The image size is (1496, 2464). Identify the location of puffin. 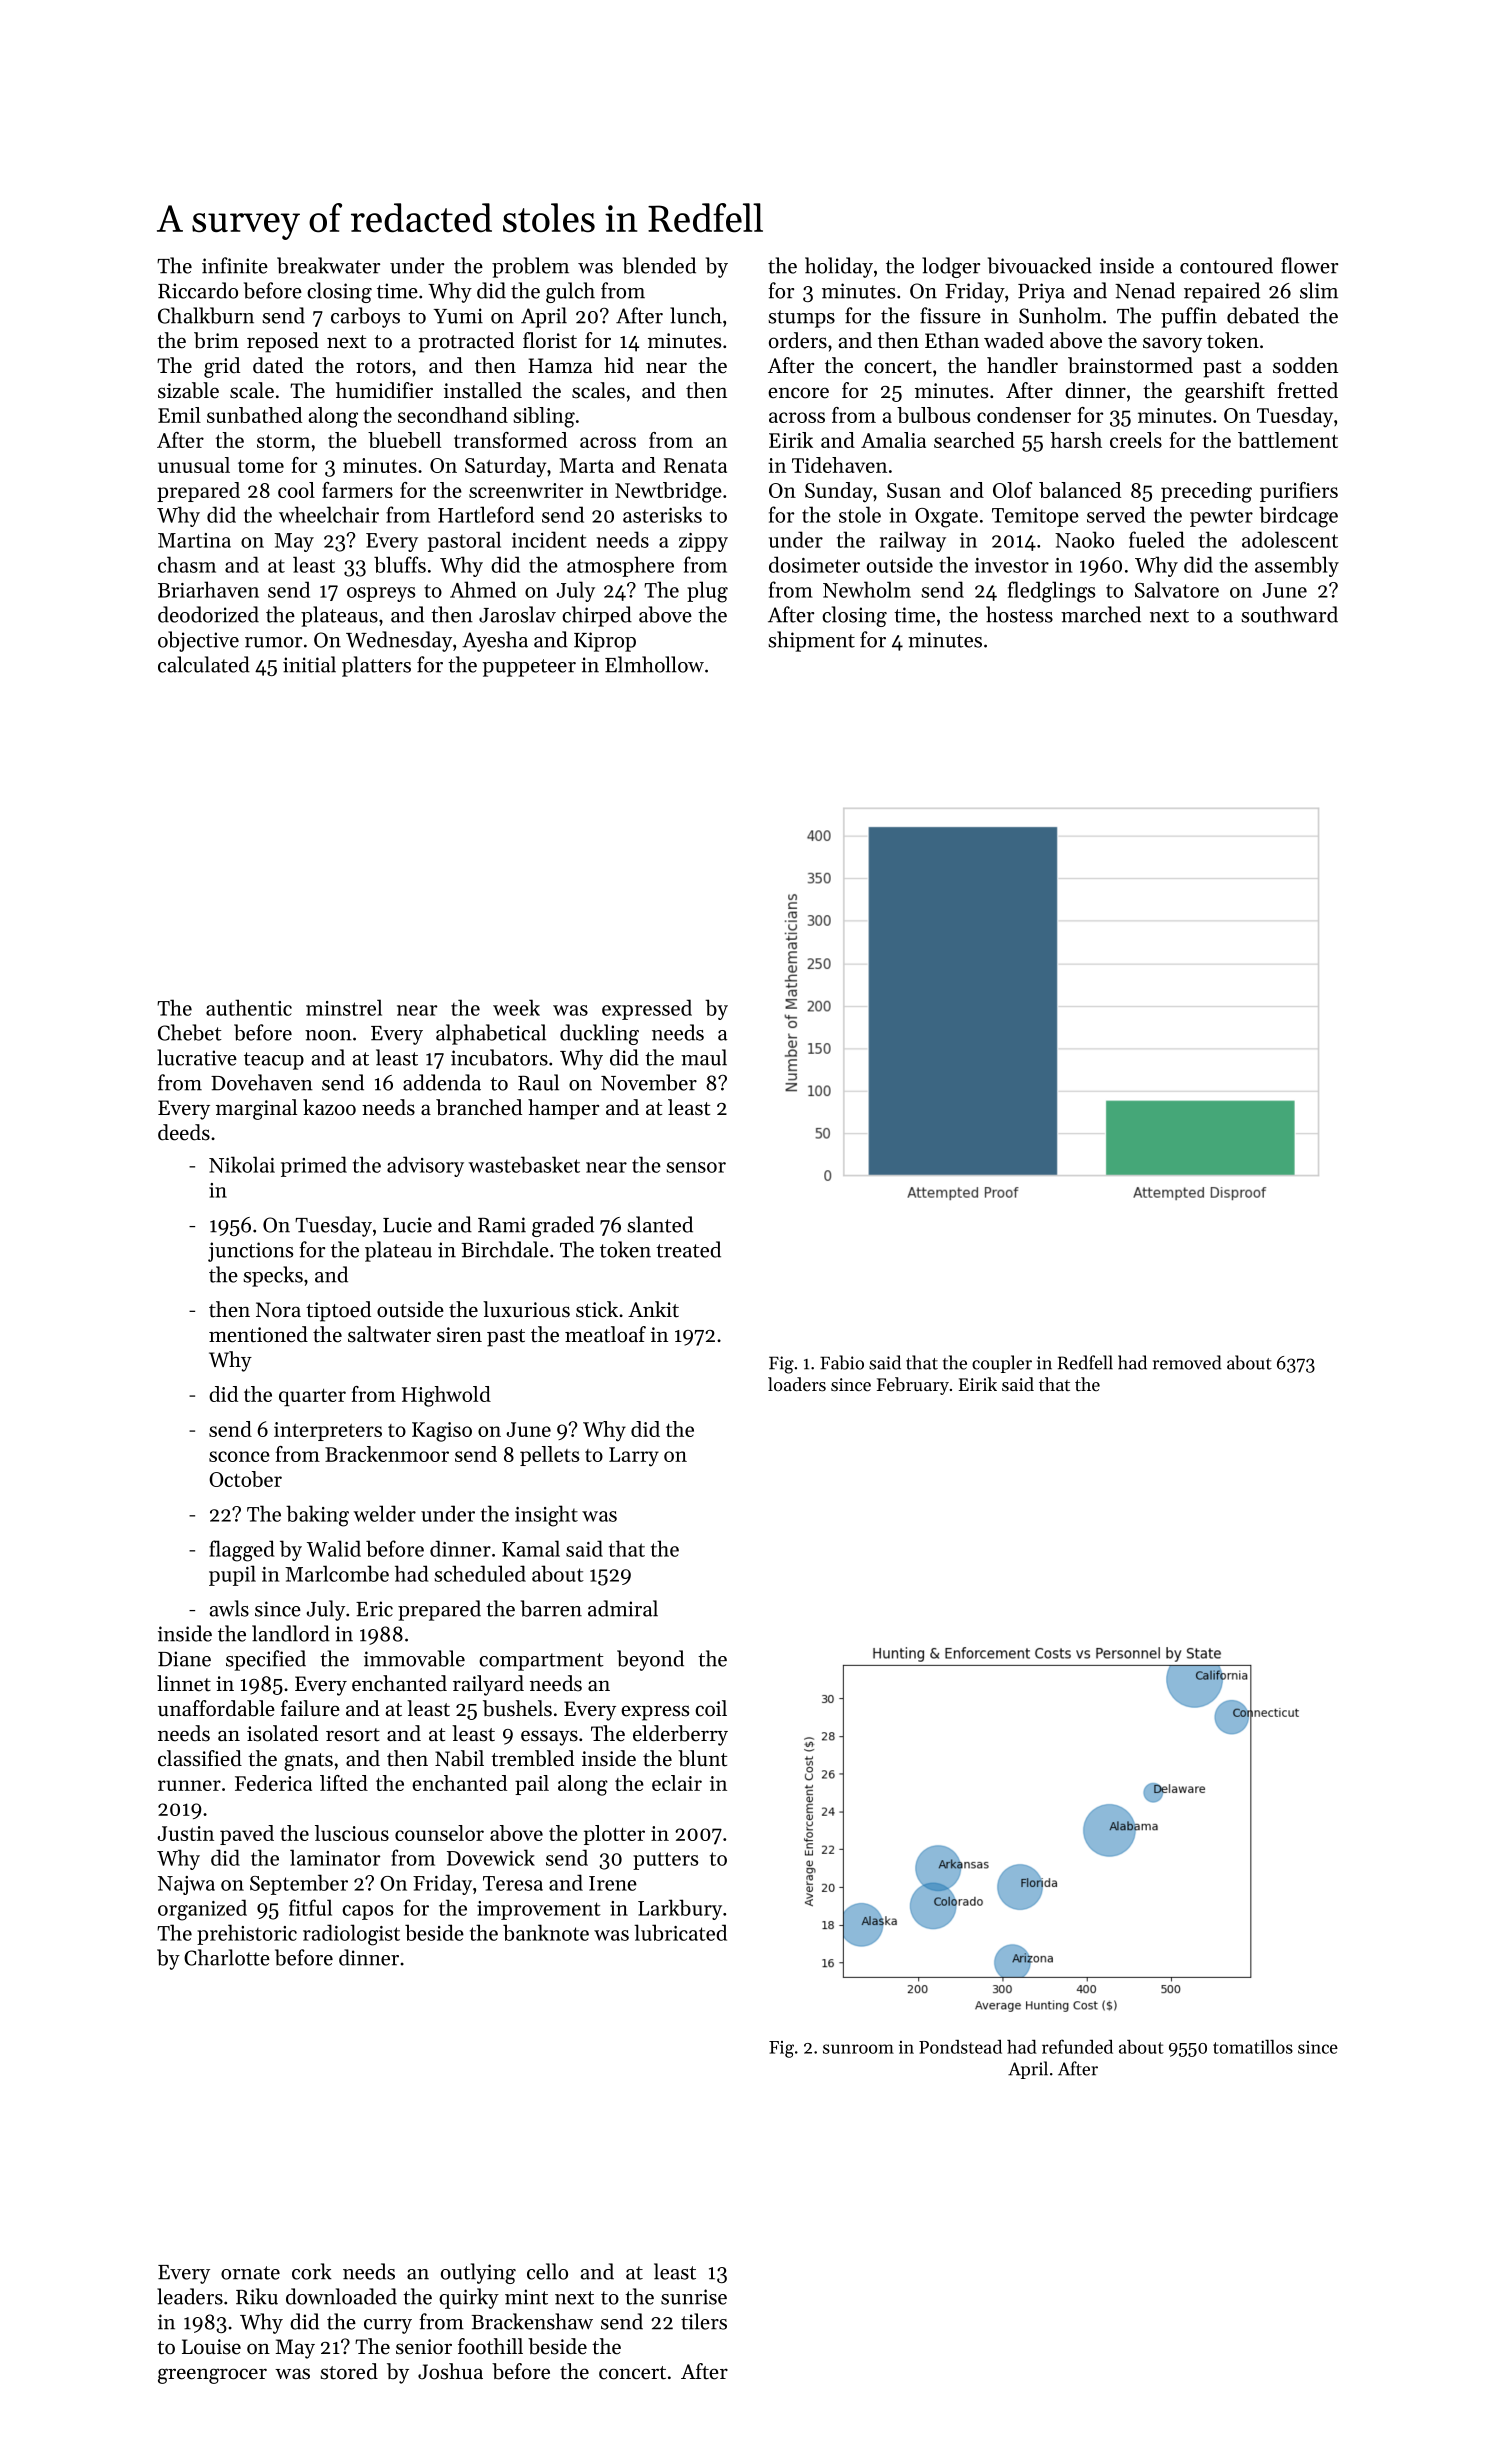
(1189, 317).
